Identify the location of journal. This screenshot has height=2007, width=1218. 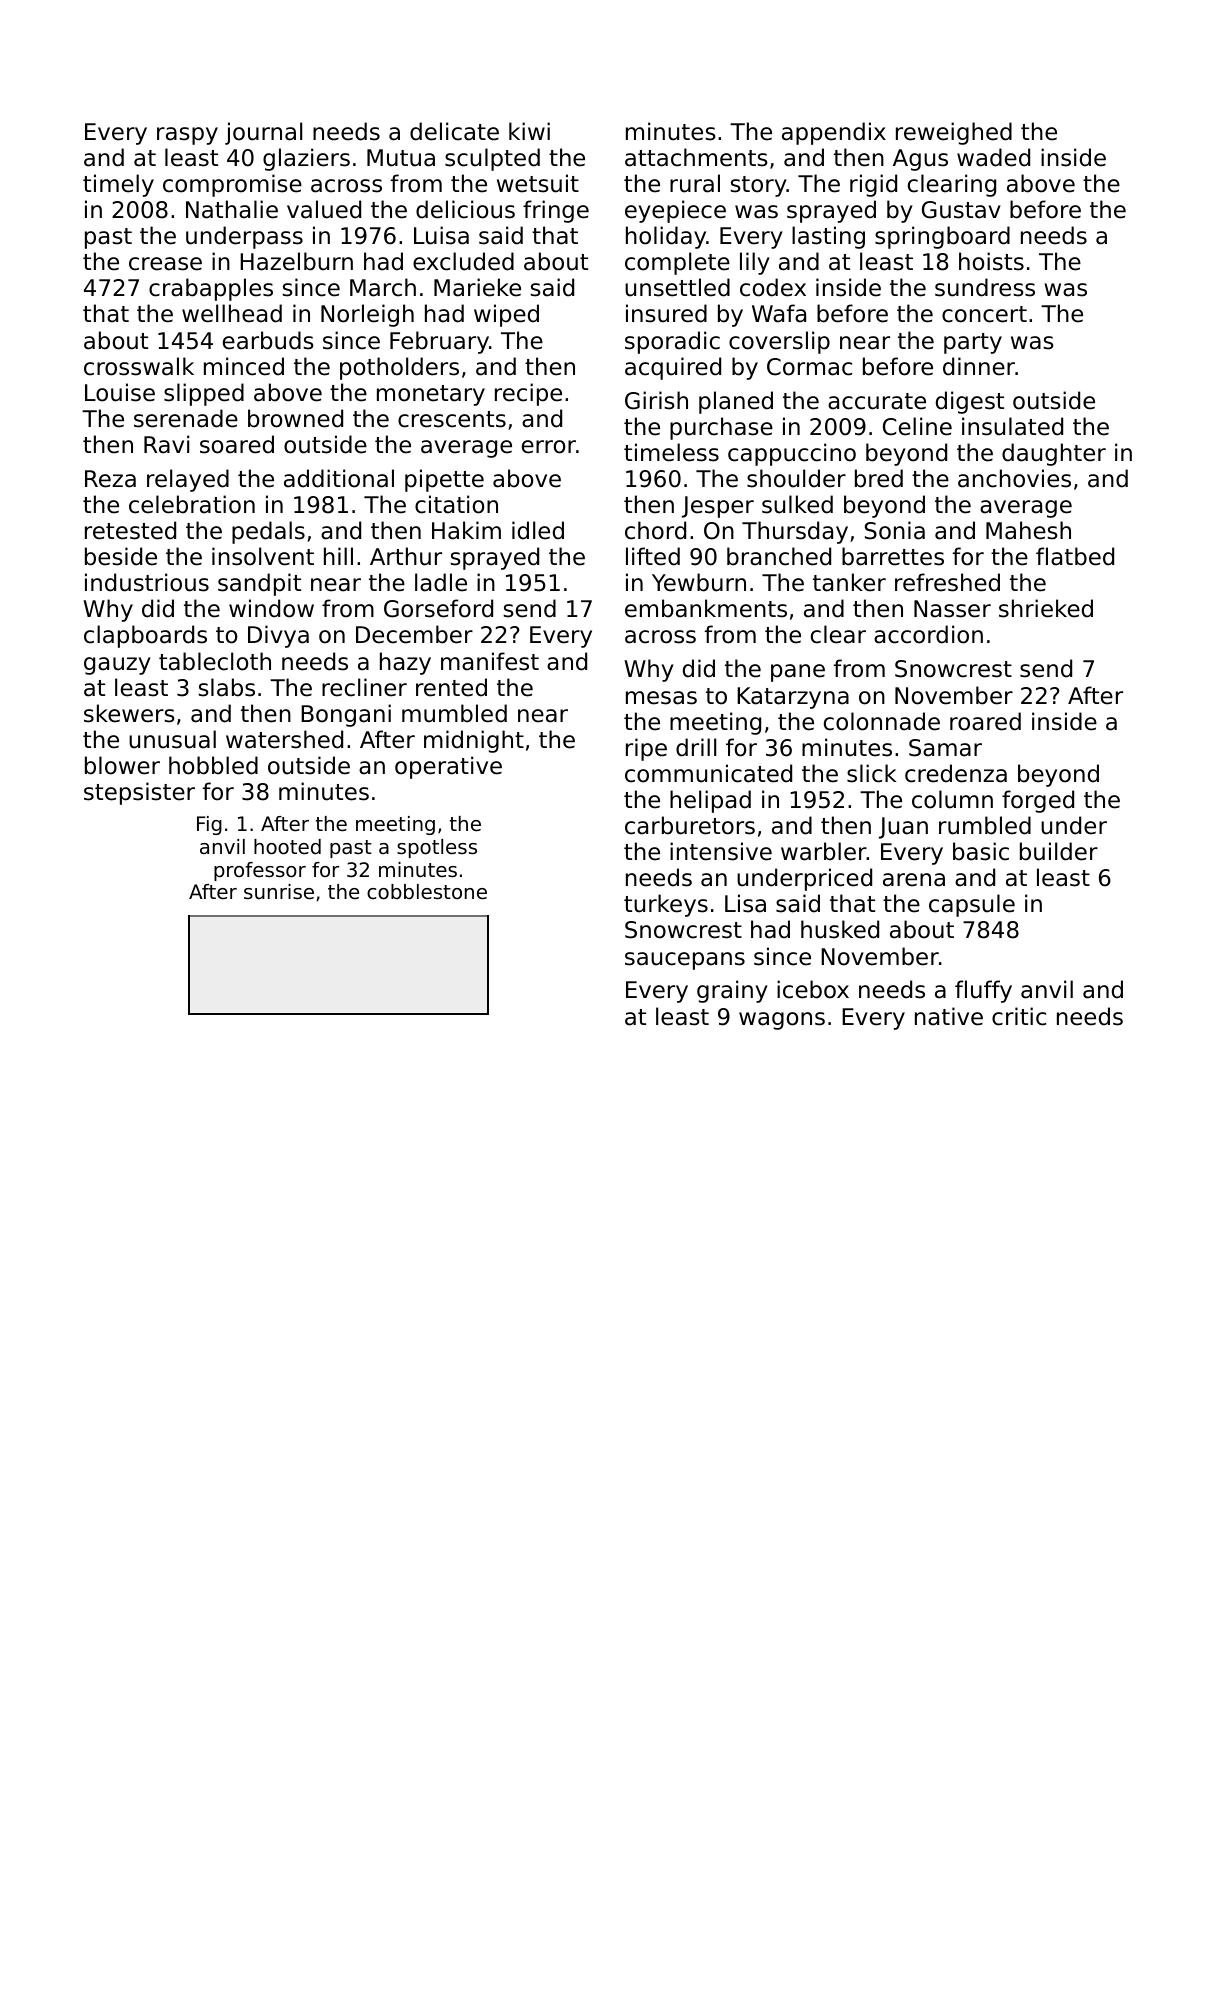
(263, 133).
